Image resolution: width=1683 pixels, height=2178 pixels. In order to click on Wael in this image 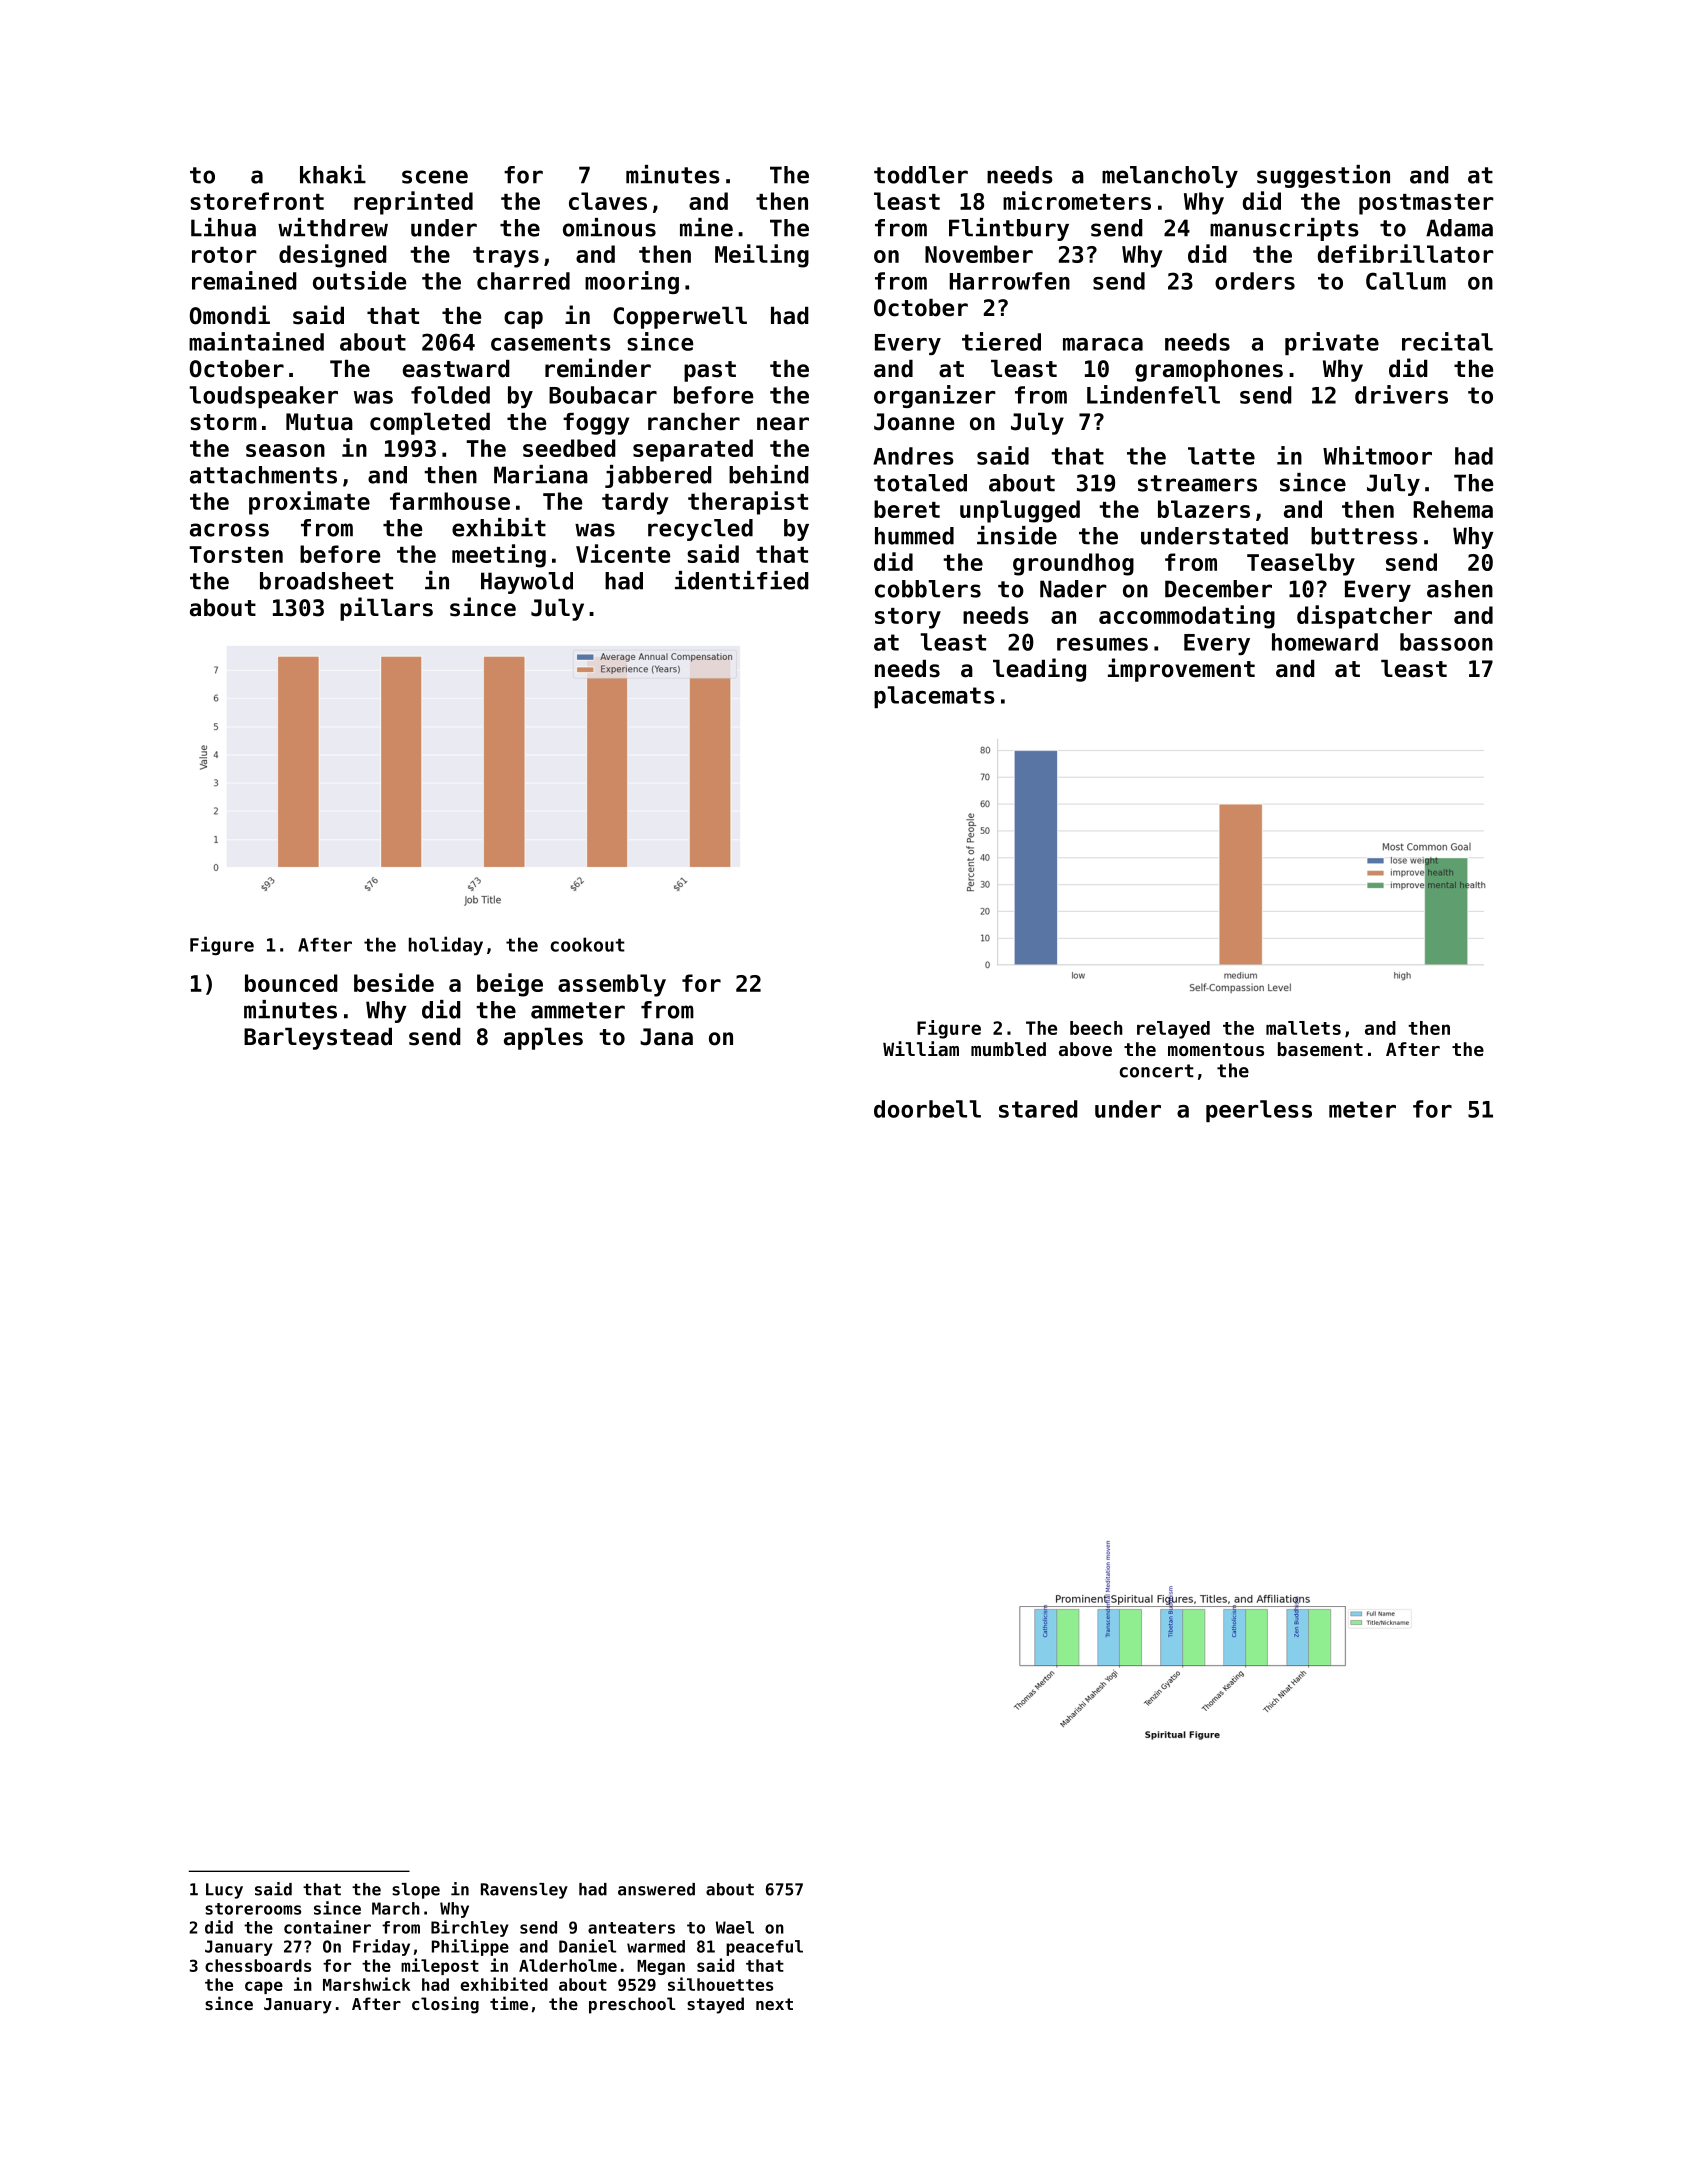, I will do `click(735, 1927)`.
